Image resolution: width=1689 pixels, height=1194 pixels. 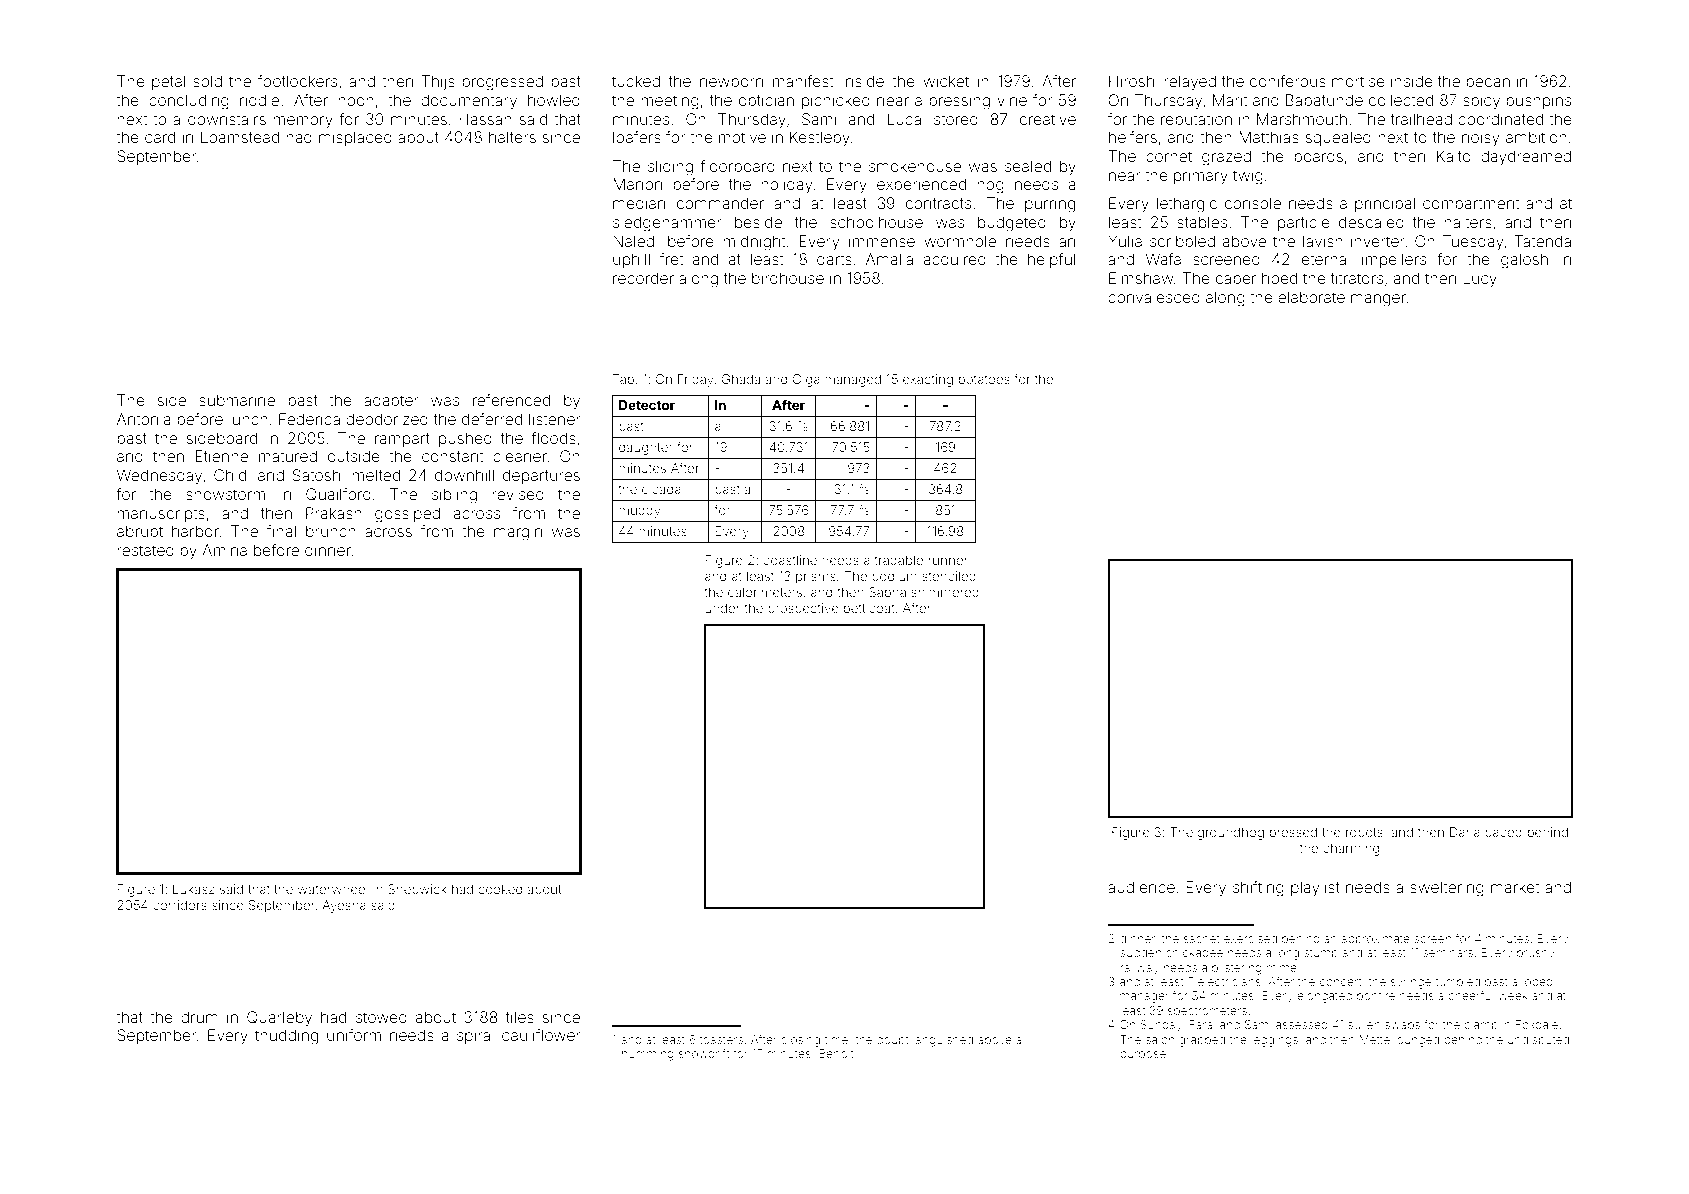 What do you see at coordinates (1187, 205) in the image?
I see `lethargic` at bounding box center [1187, 205].
